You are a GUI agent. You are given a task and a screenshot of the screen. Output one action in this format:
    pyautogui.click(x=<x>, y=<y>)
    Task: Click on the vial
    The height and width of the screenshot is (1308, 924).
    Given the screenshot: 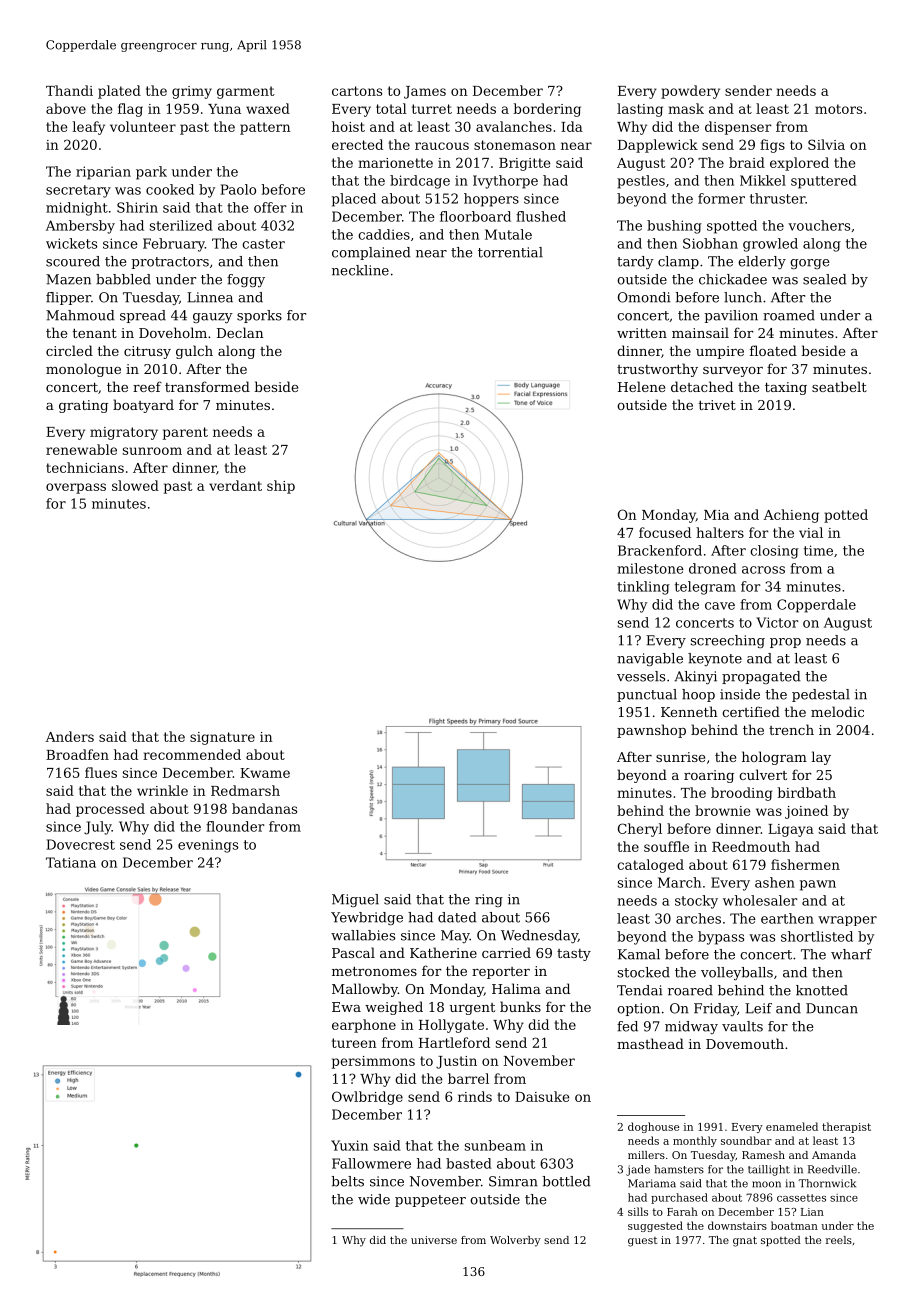 What is the action you would take?
    pyautogui.click(x=811, y=532)
